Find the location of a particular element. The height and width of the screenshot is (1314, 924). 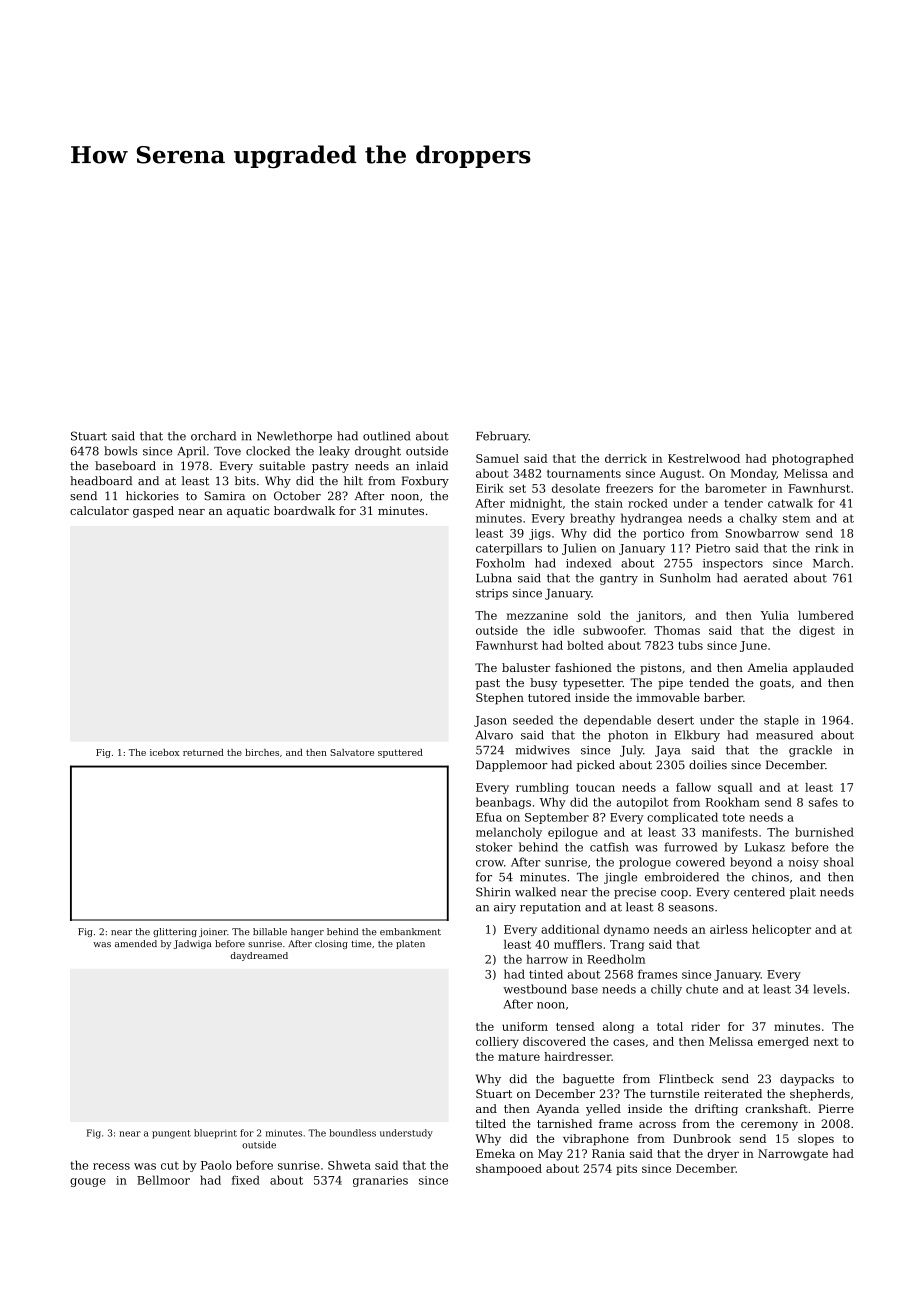

squall is located at coordinates (735, 788).
